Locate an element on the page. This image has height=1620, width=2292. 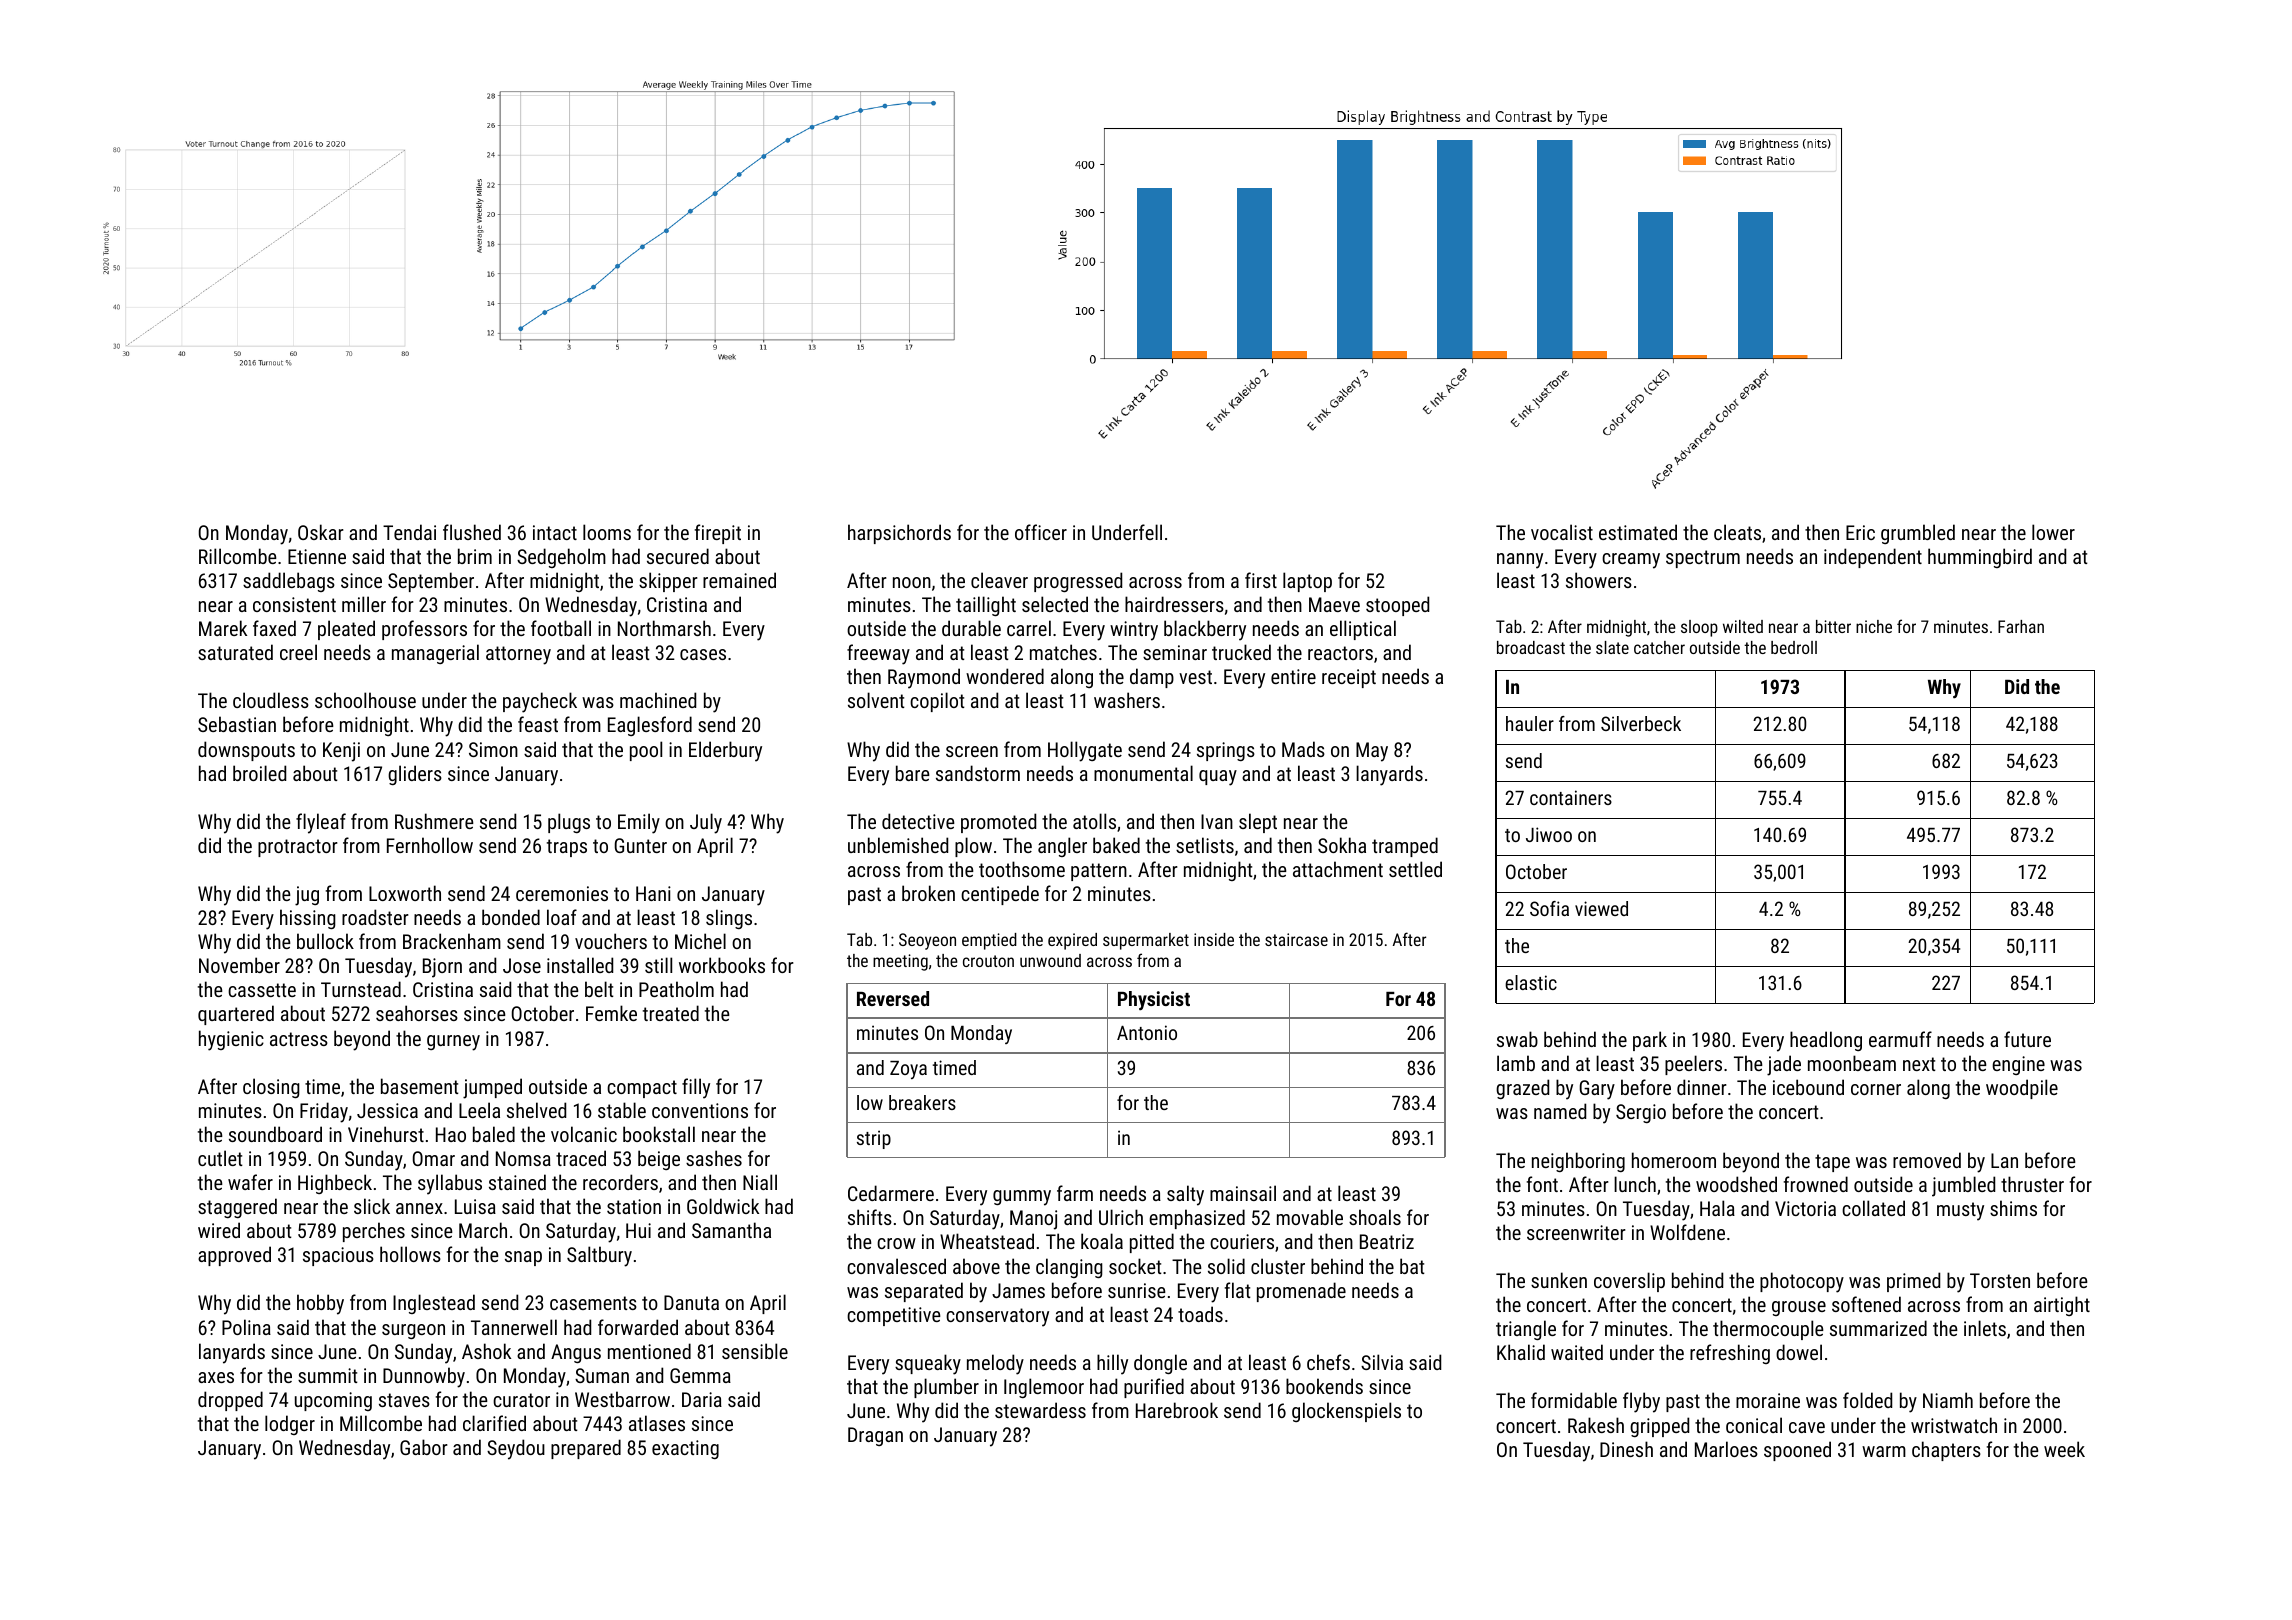
soundboard is located at coordinates (275, 1134).
